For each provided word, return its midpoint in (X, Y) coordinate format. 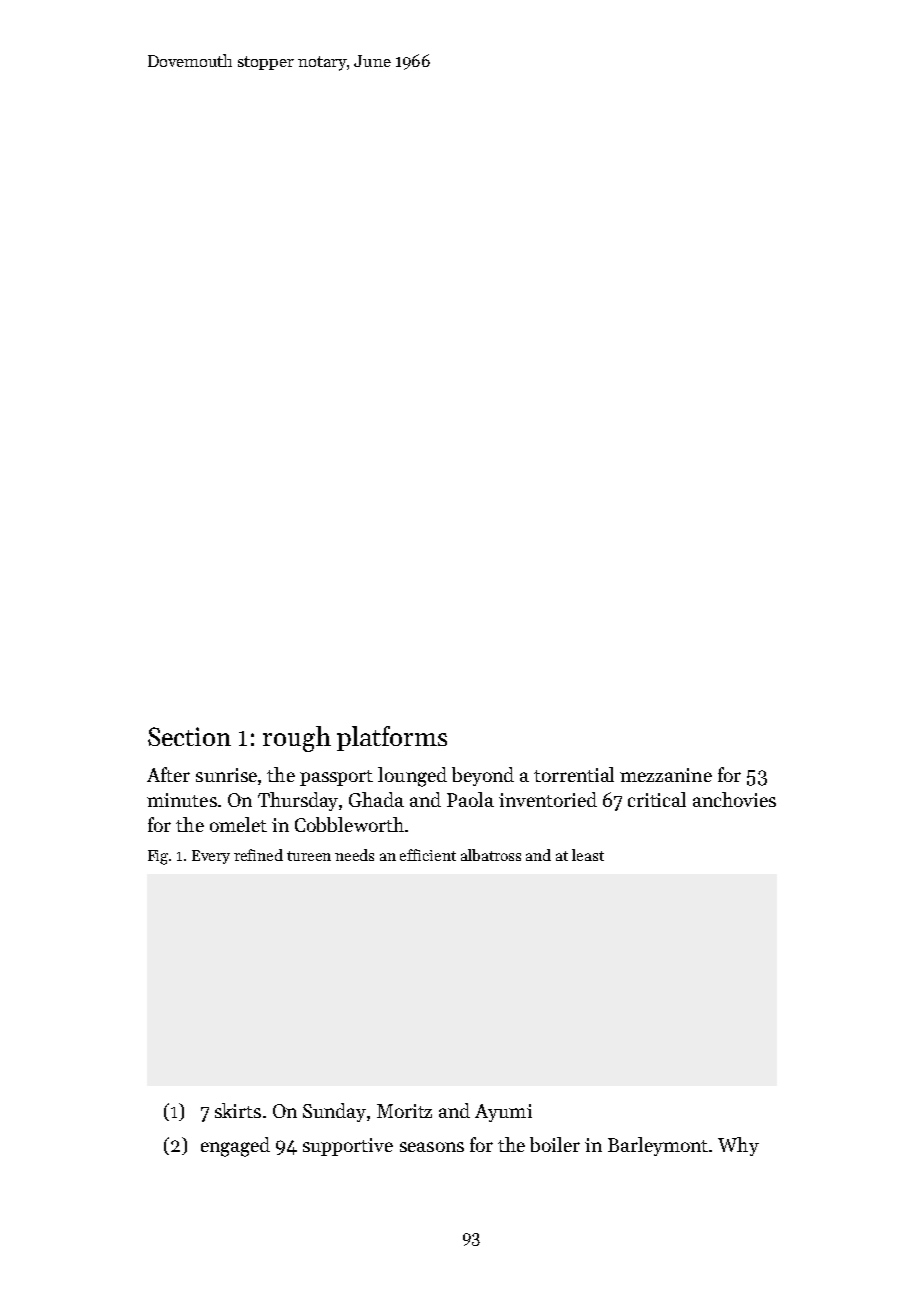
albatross (491, 855)
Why (738, 1146)
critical (657, 799)
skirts (238, 1110)
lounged (412, 777)
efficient (428, 855)
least (588, 855)
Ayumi (503, 1113)
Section (189, 736)
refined (258, 855)
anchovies (734, 799)
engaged (235, 1147)
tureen (309, 856)
